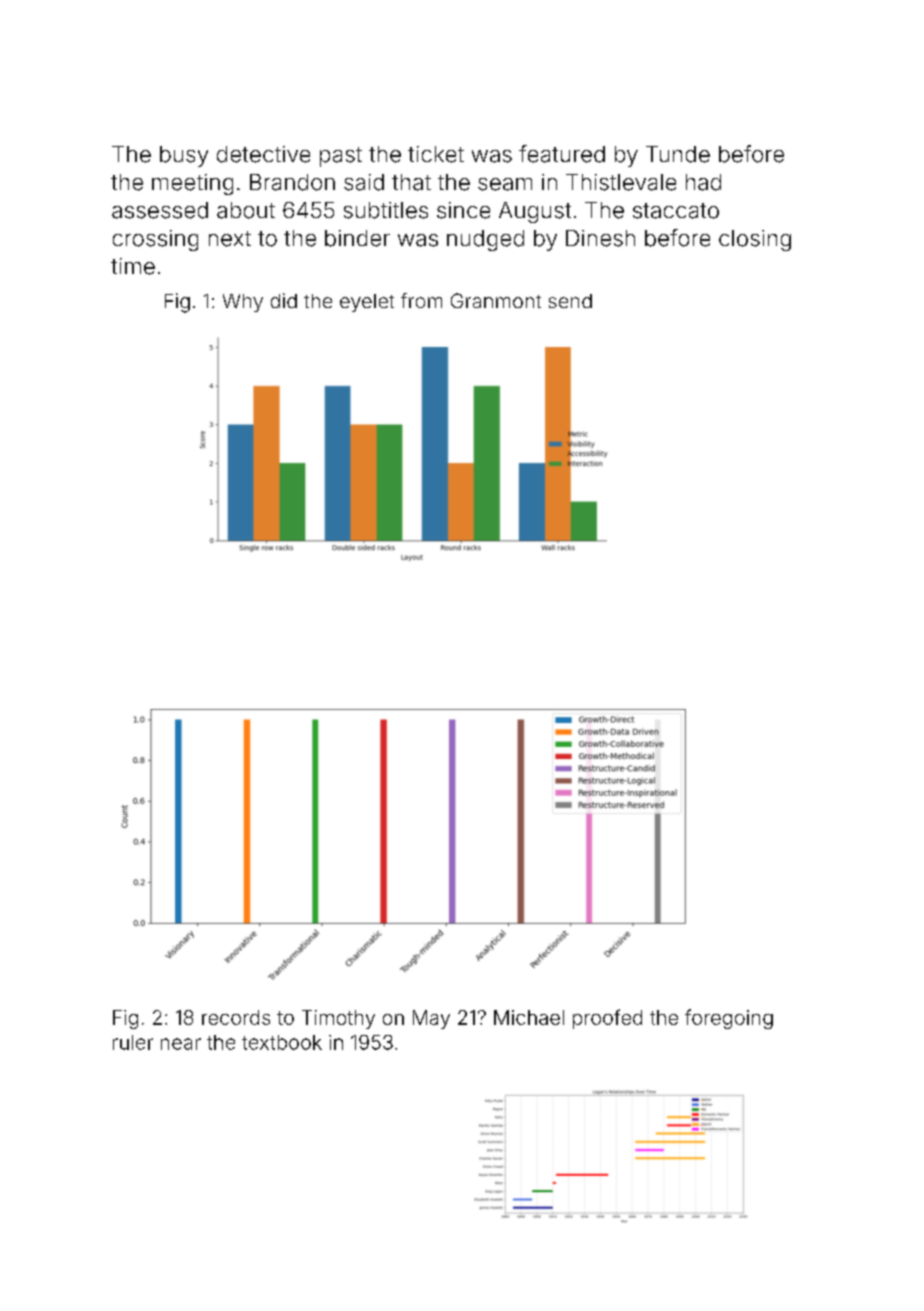  I want to click on Timothy, so click(338, 1019).
